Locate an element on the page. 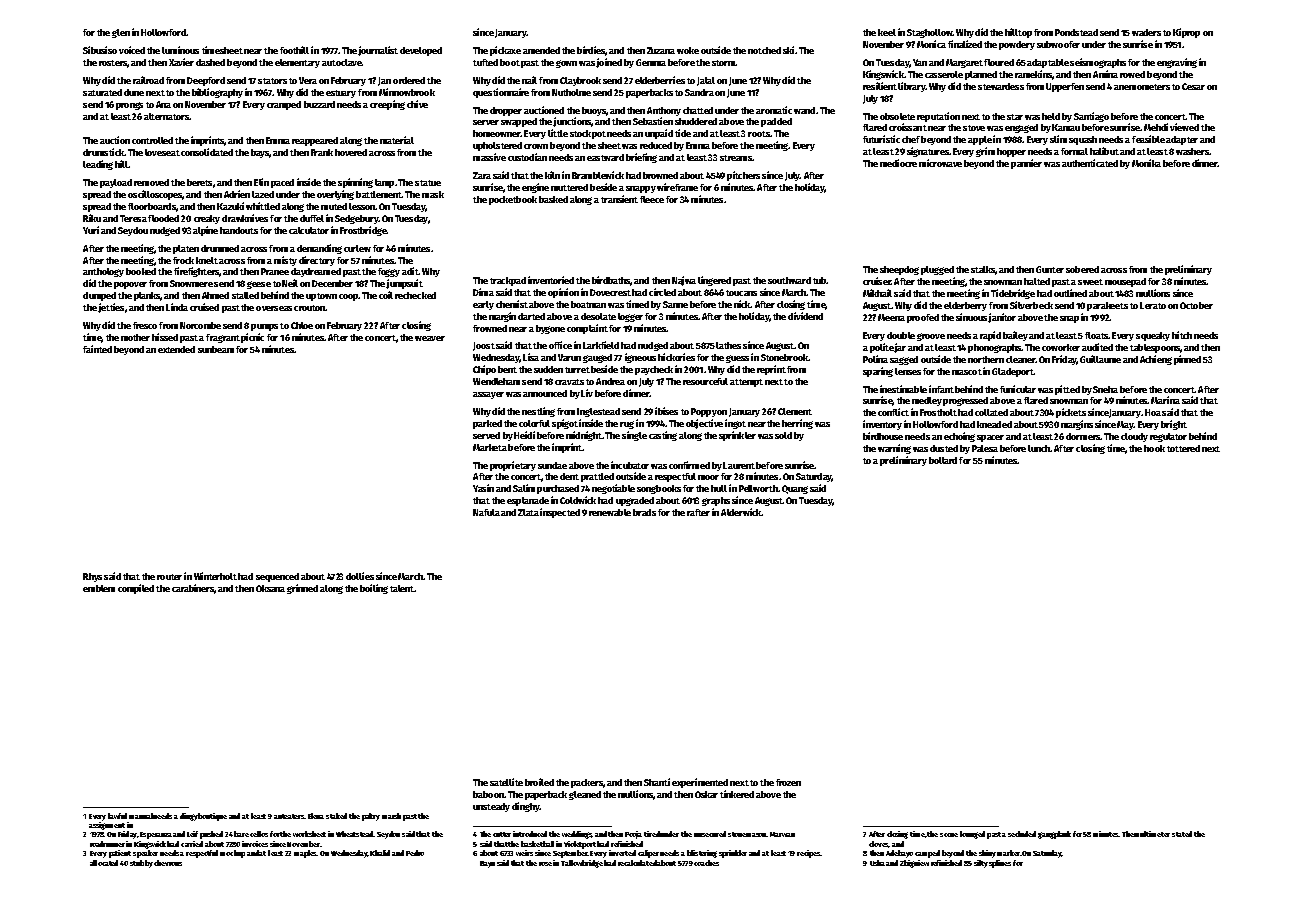 The height and width of the page is (924, 1308). mousepad is located at coordinates (1125, 282).
